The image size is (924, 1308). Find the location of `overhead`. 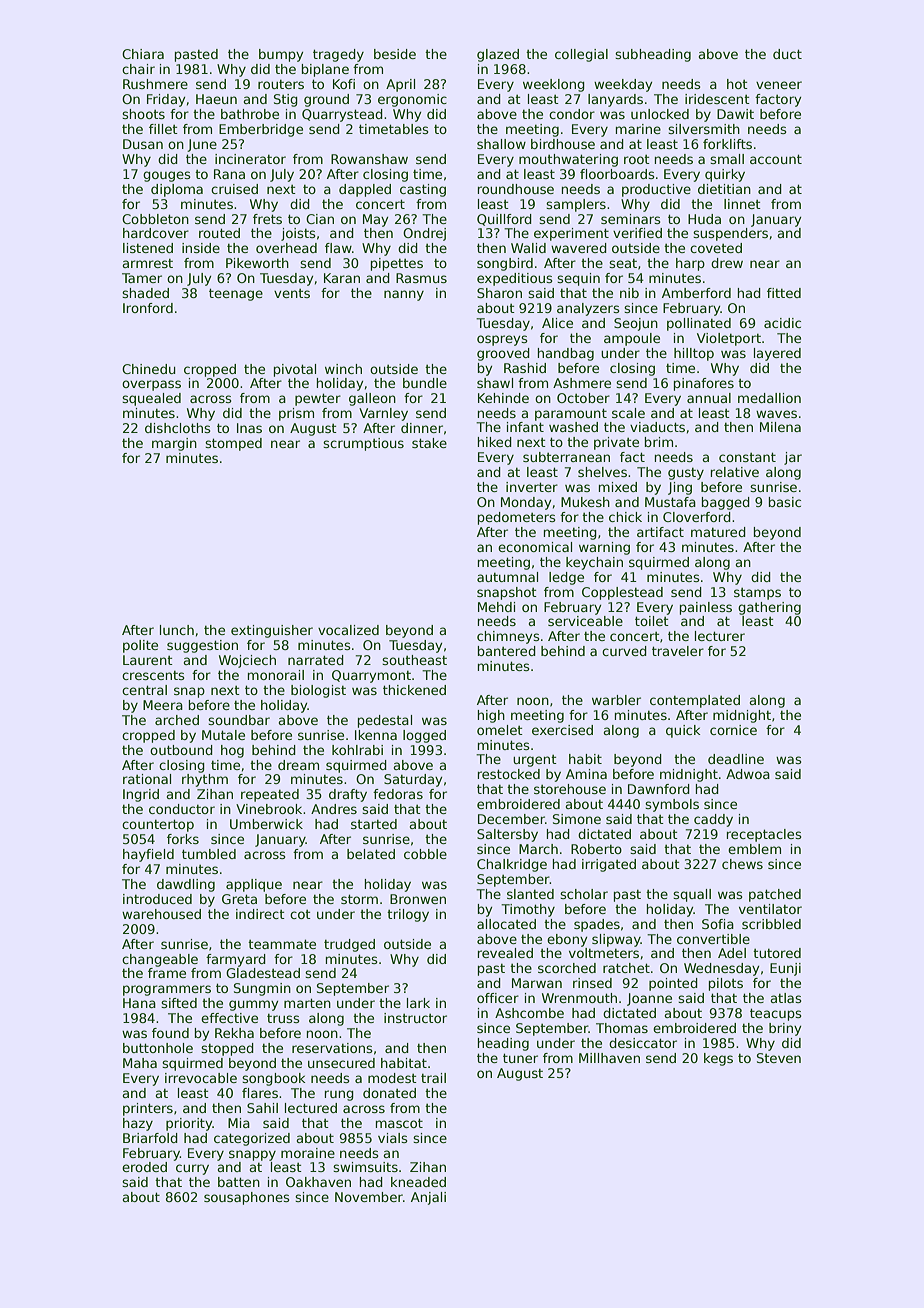

overhead is located at coordinates (286, 248).
